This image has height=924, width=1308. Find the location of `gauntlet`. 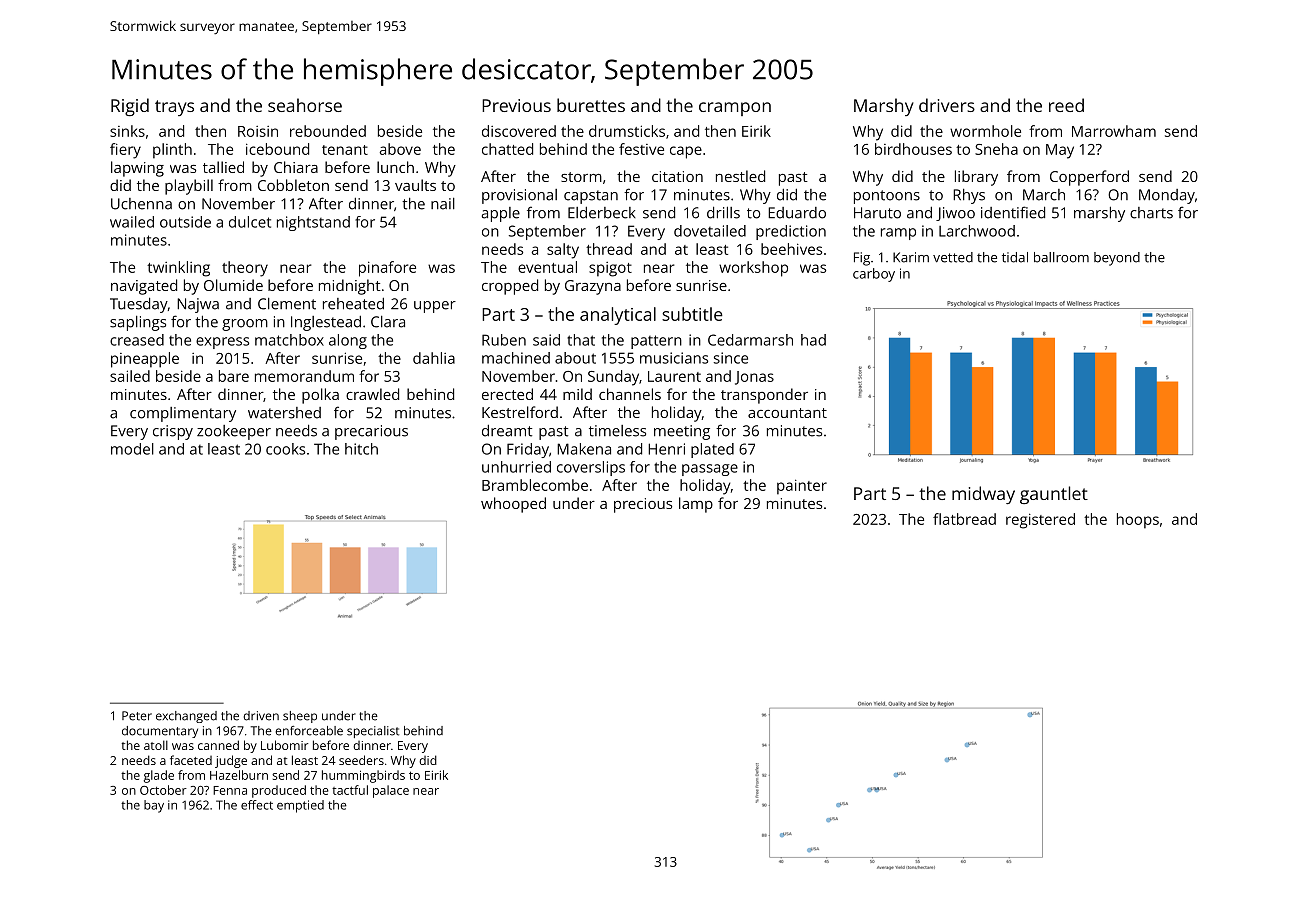

gauntlet is located at coordinates (1054, 495).
